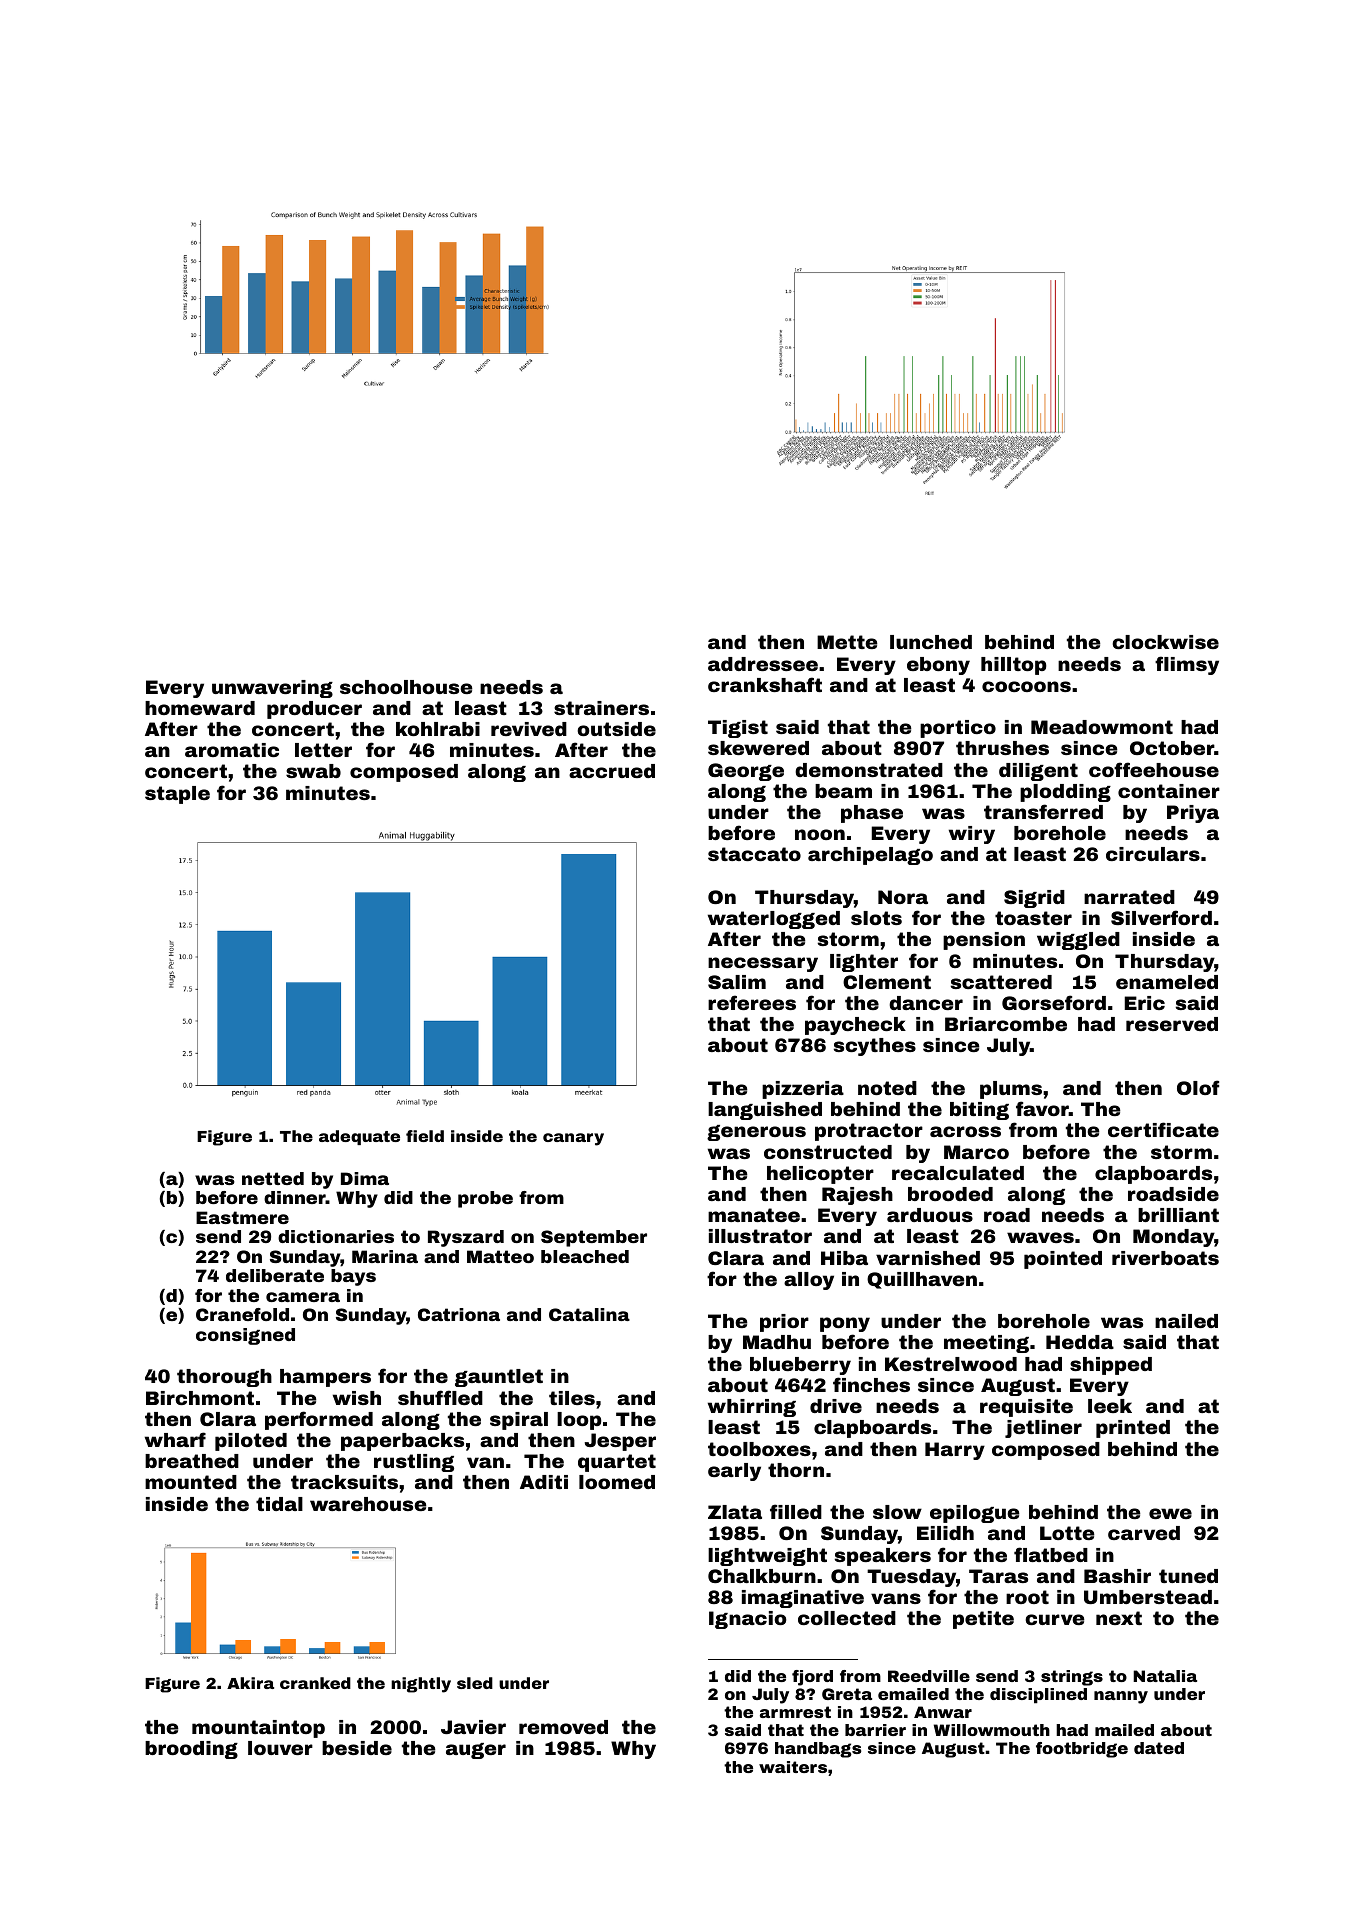 This image has height=1928, width=1364. What do you see at coordinates (314, 710) in the image?
I see `producer` at bounding box center [314, 710].
